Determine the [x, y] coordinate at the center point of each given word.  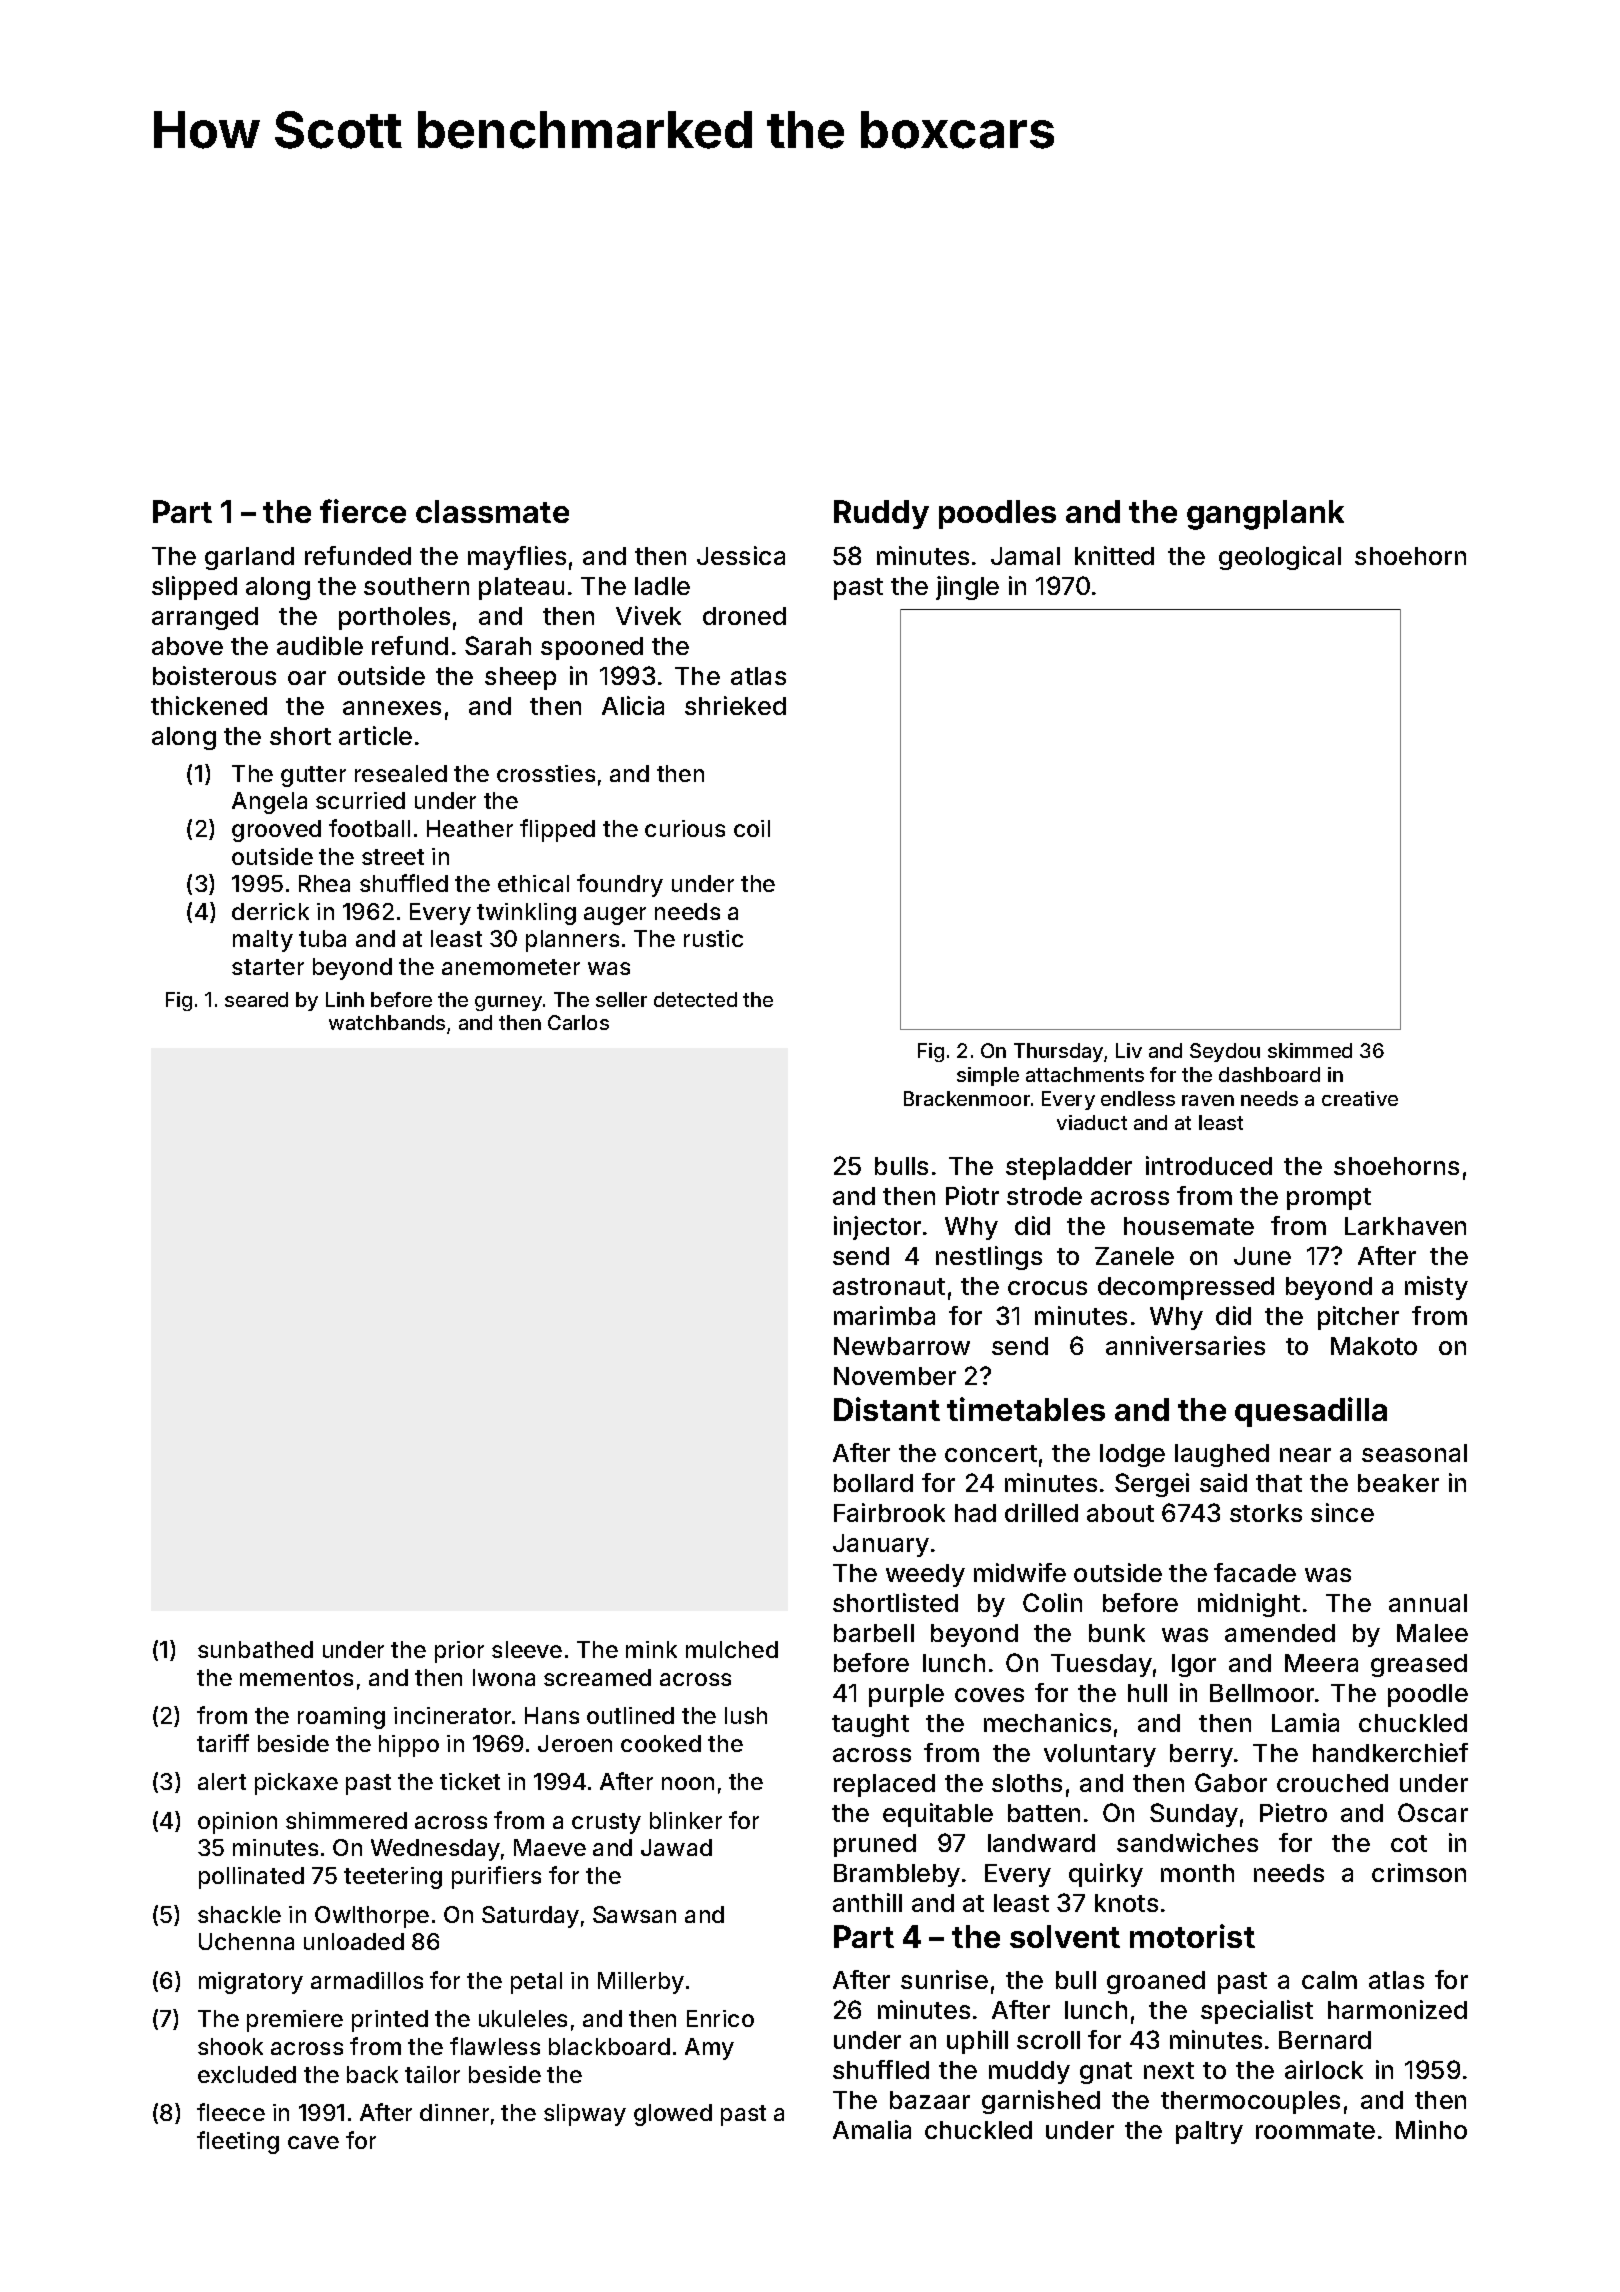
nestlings [989, 1258]
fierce [363, 511]
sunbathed [255, 1649]
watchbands [387, 1022]
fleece [231, 2112]
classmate [492, 511]
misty [1436, 1288]
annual [1428, 1603]
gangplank [1265, 515]
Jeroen [575, 1743]
